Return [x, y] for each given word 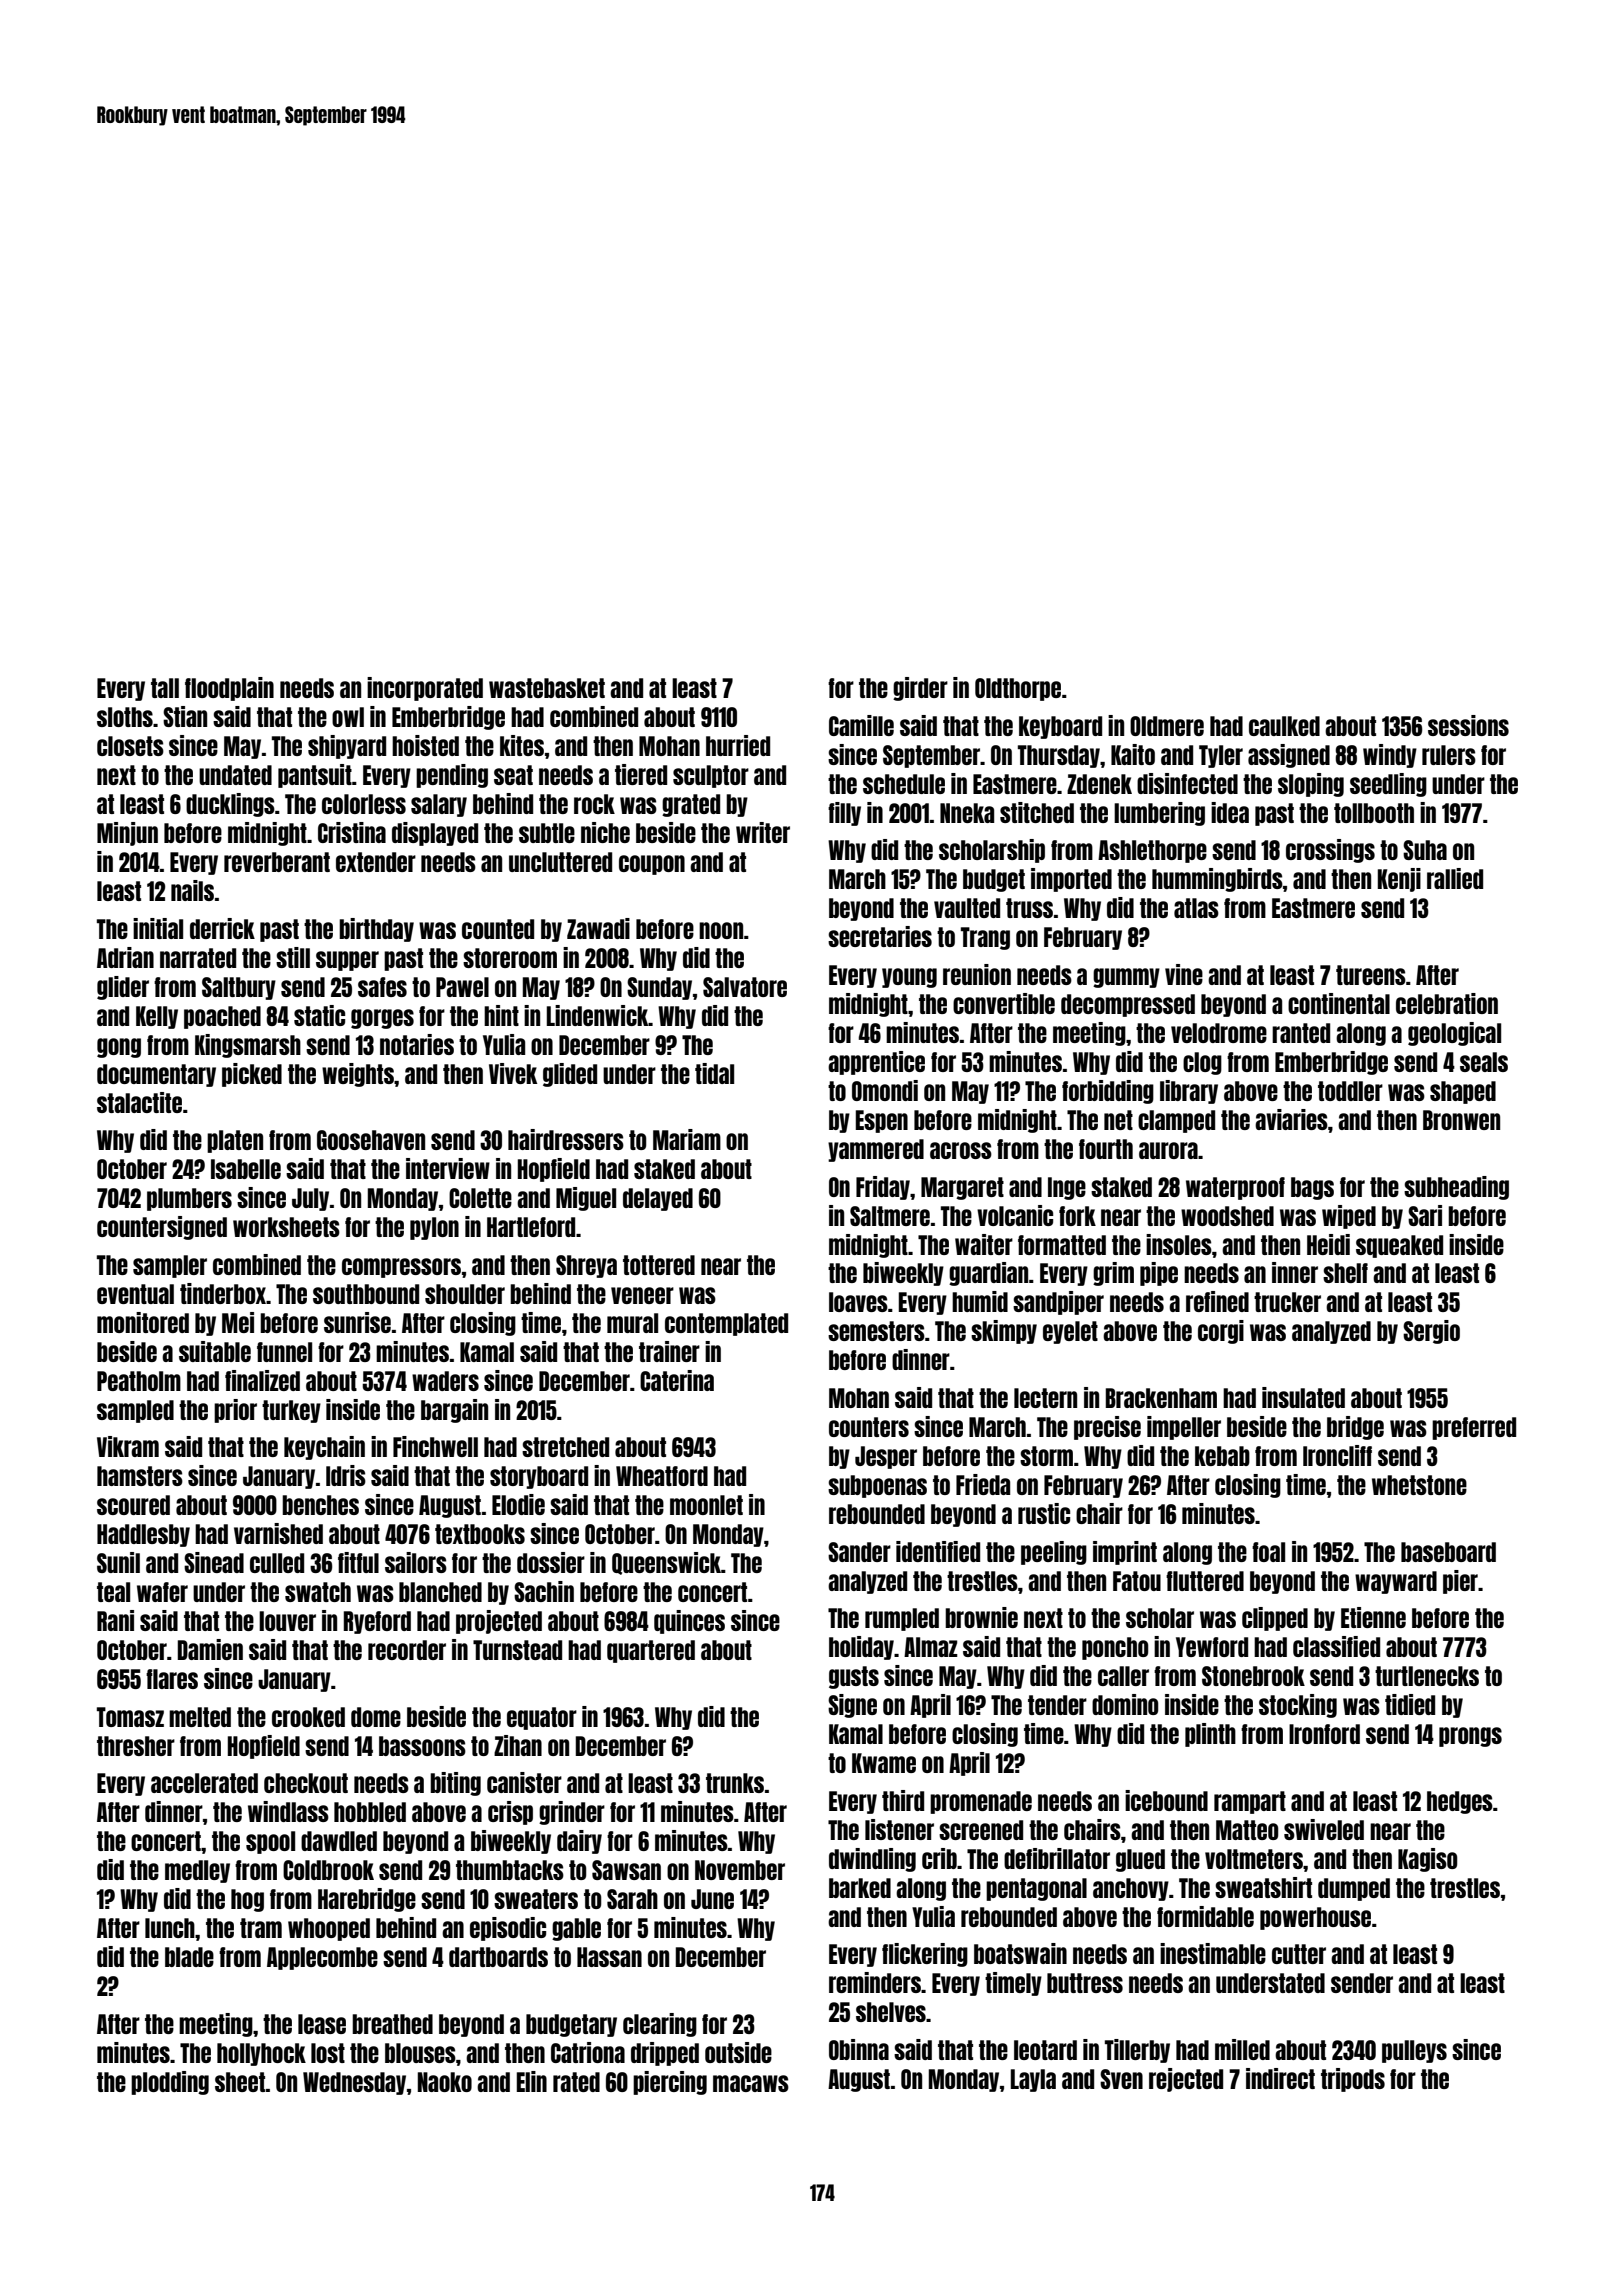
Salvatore [745, 987]
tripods [1353, 2080]
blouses [420, 2053]
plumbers [189, 1199]
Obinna [859, 2049]
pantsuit [315, 776]
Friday [883, 1188]
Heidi [1328, 1244]
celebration [1447, 1003]
